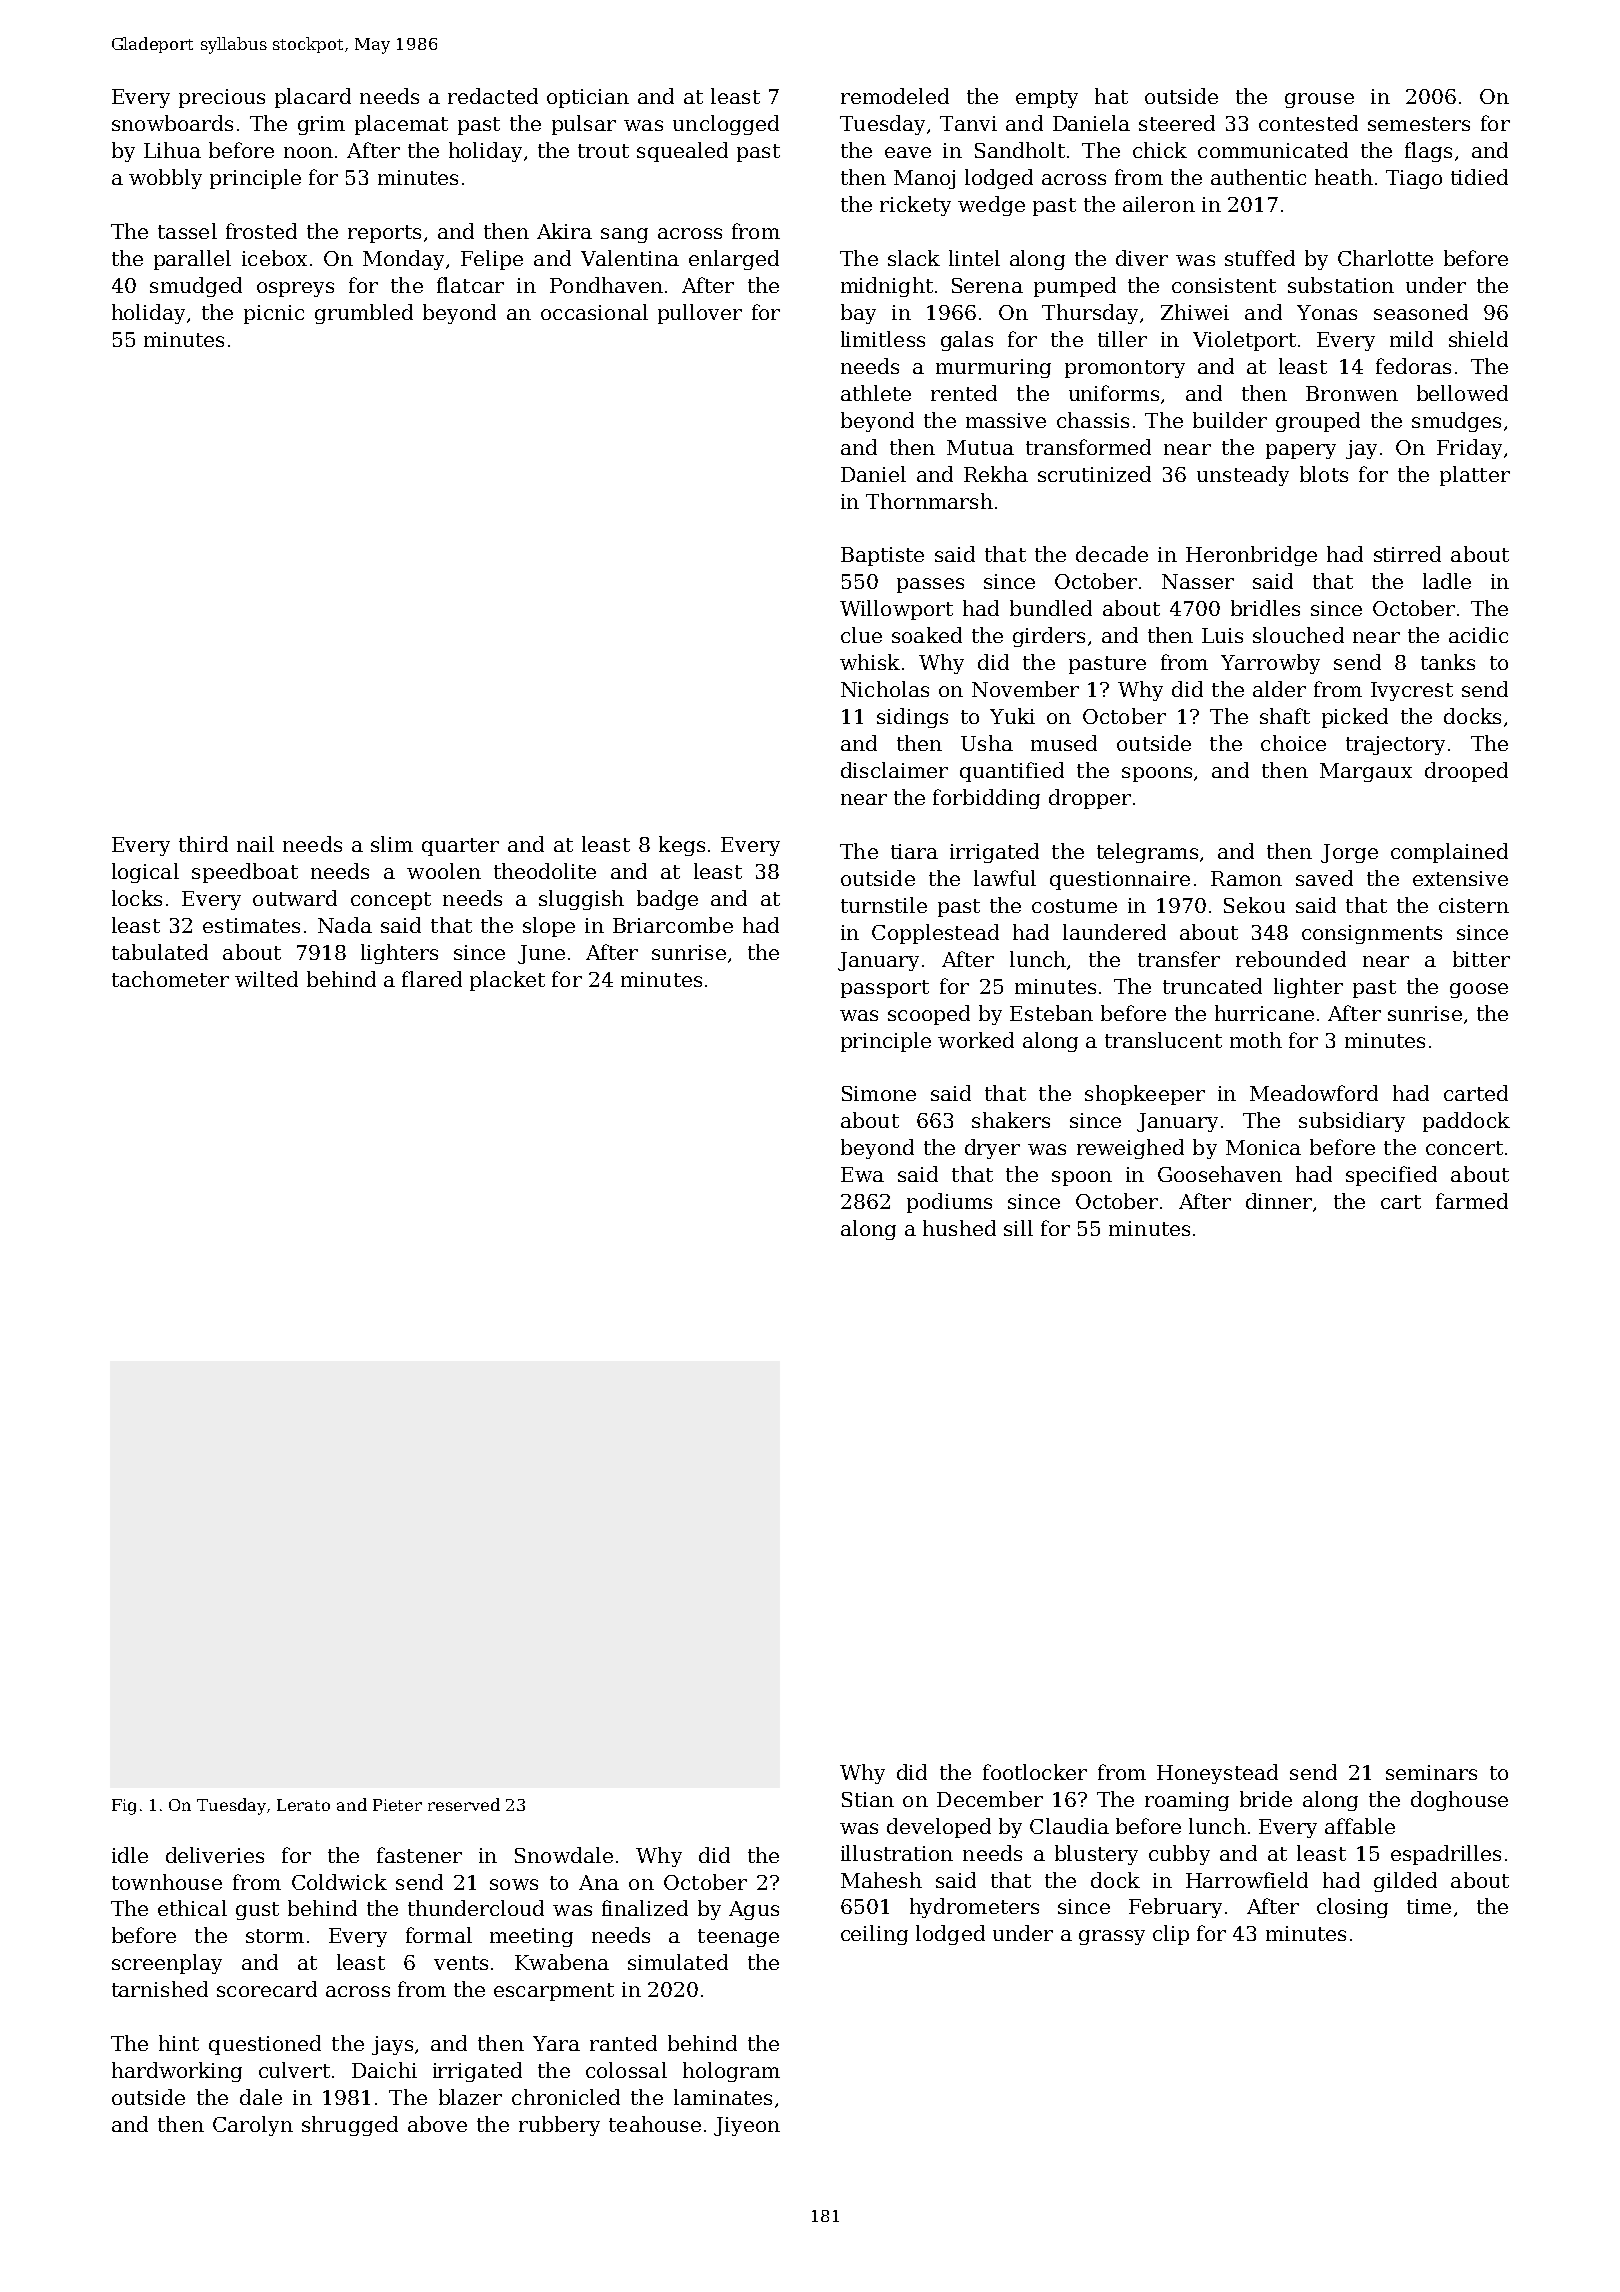 This screenshot has height=2292, width=1620. Describe the element at coordinates (1291, 959) in the screenshot. I see `rebounded` at that location.
